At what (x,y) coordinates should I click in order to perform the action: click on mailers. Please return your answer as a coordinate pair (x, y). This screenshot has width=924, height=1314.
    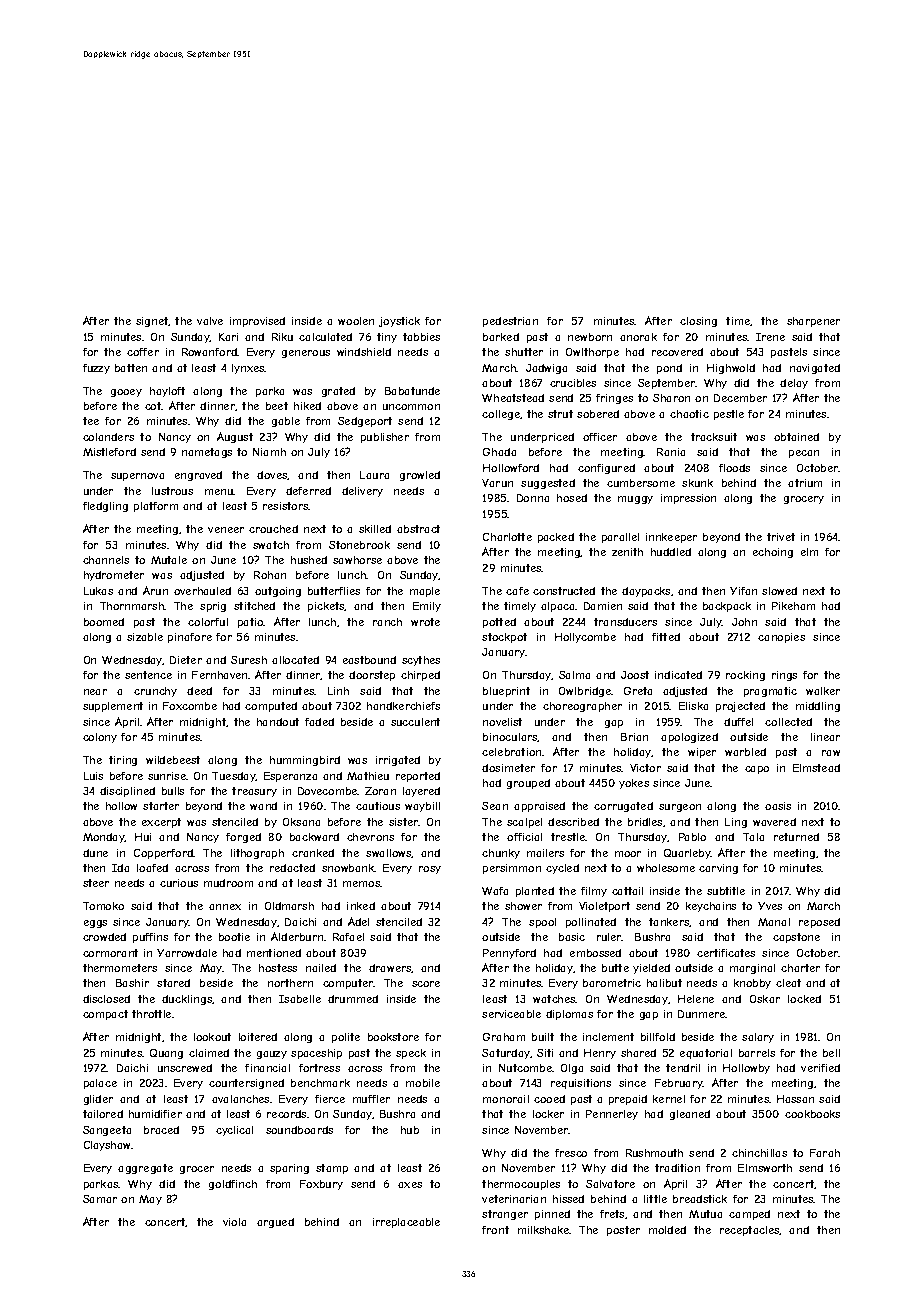
    Looking at the image, I should click on (545, 853).
